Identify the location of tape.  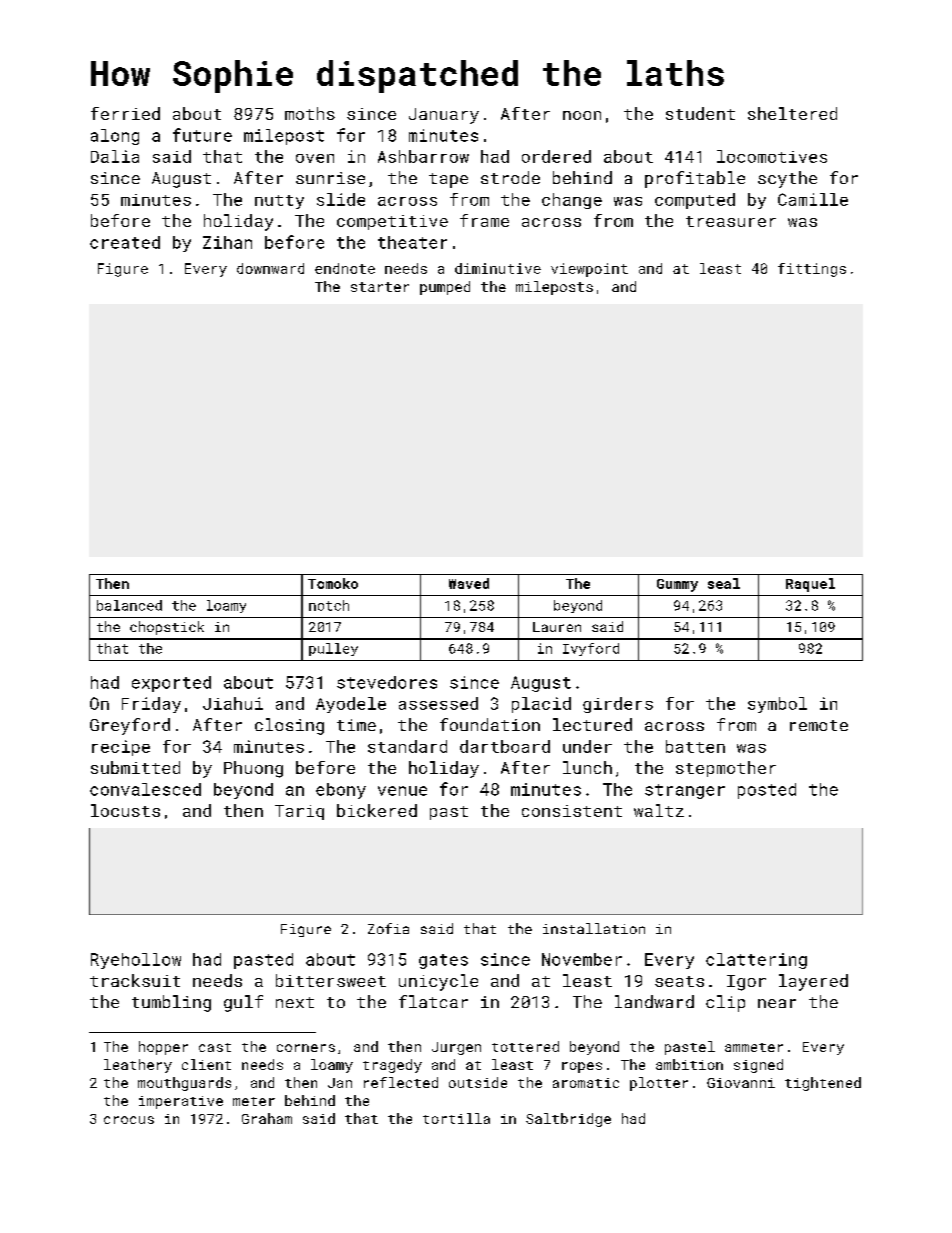
(448, 180).
